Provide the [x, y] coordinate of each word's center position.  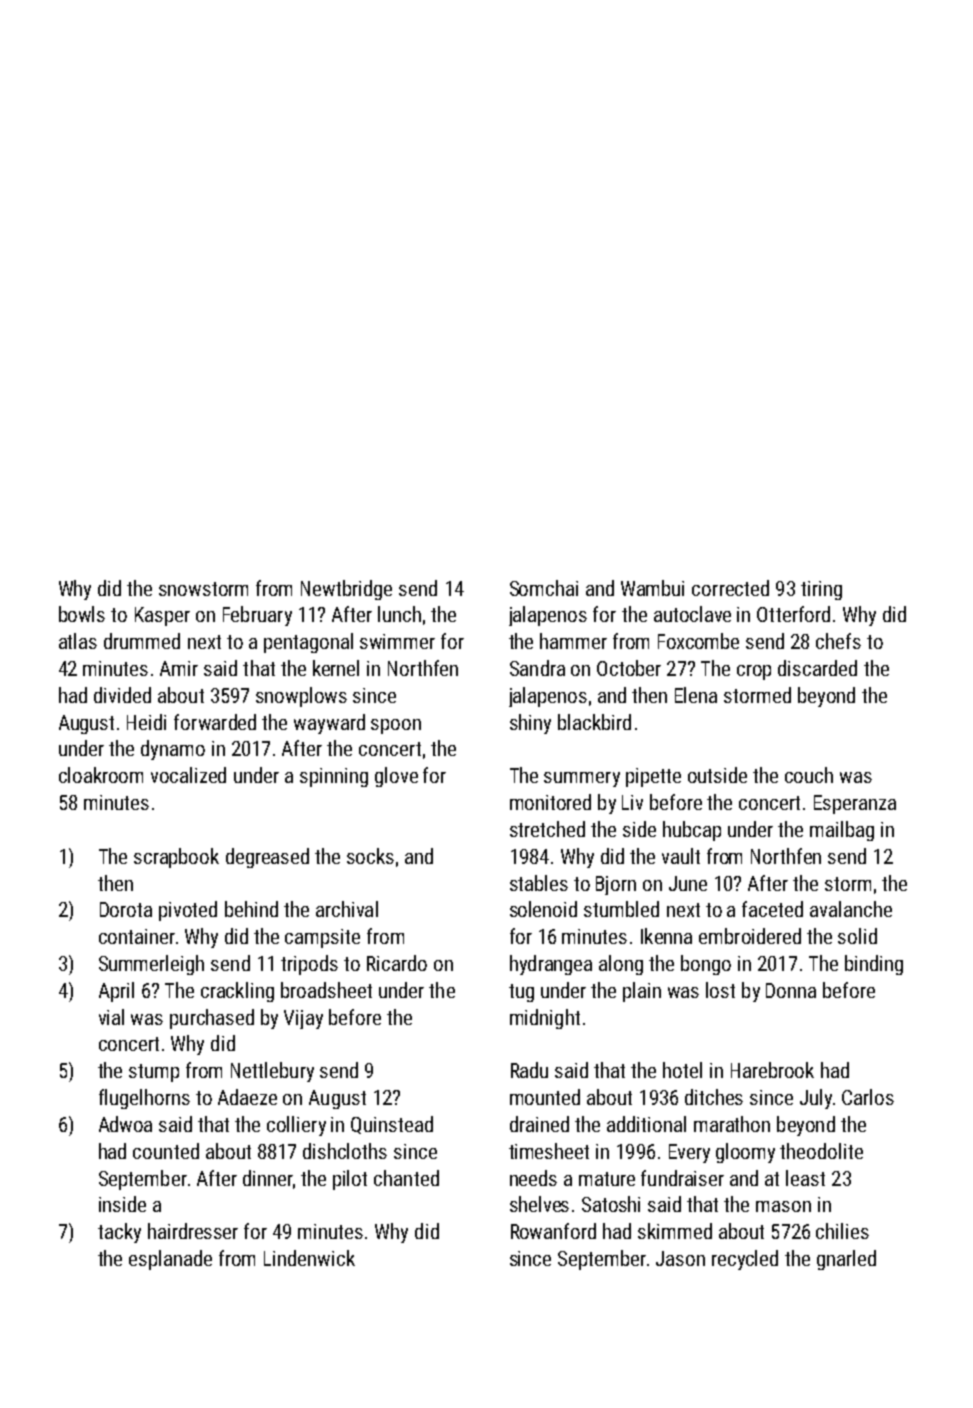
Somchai [544, 588]
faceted [772, 909]
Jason [680, 1258]
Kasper [162, 616]
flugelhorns [144, 1099]
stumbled [621, 909]
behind [251, 909]
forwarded [215, 722]
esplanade [170, 1260]
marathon [732, 1124]
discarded [817, 668]
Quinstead [392, 1125]
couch [809, 775]
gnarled [846, 1260]
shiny [530, 724]
